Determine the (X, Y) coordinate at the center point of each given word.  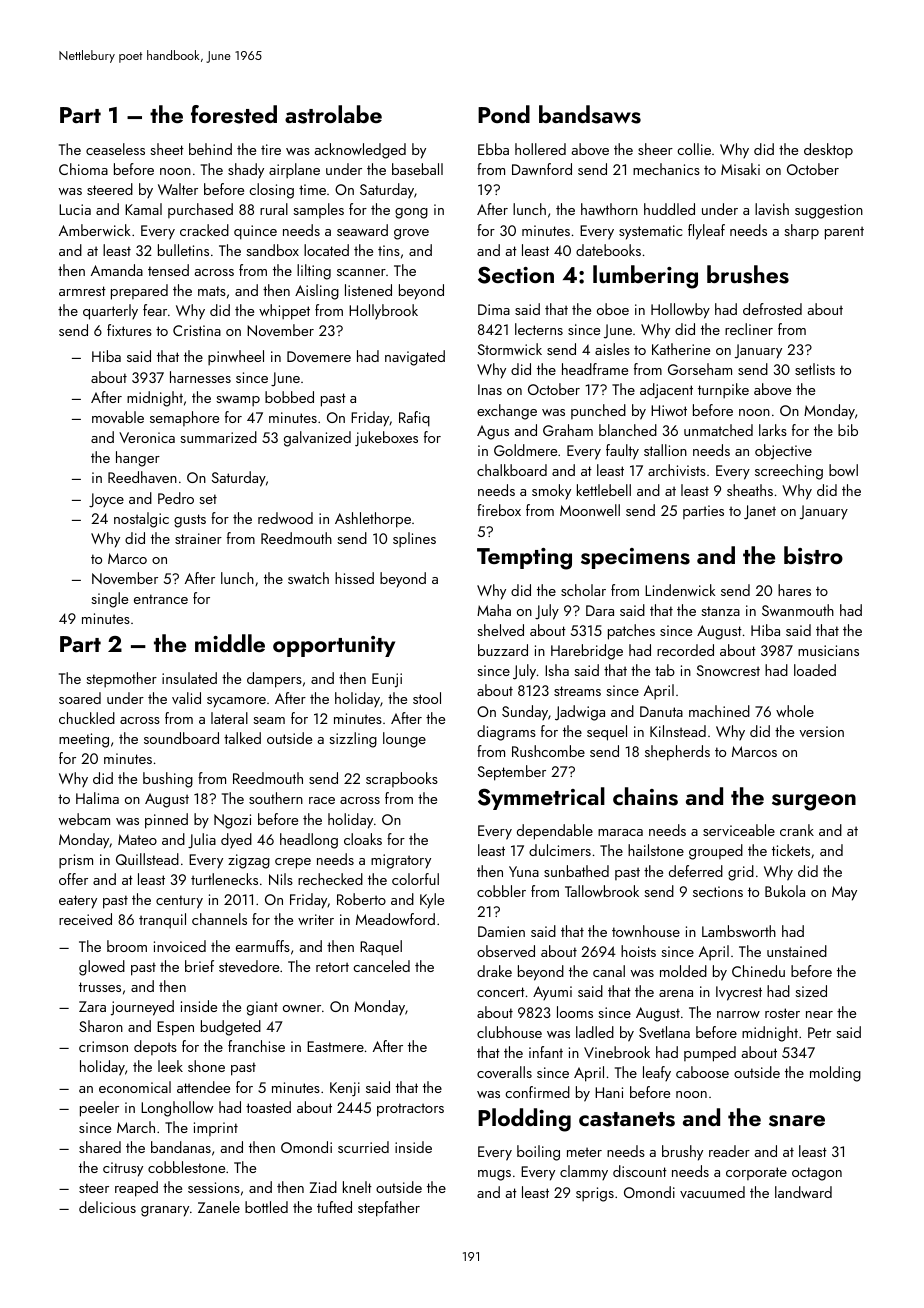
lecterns (539, 329)
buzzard (503, 650)
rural (274, 209)
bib (848, 430)
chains (645, 796)
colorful (415, 879)
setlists (815, 369)
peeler (99, 1109)
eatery (78, 902)
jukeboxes (386, 439)
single (109, 600)
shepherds (677, 753)
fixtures (129, 330)
